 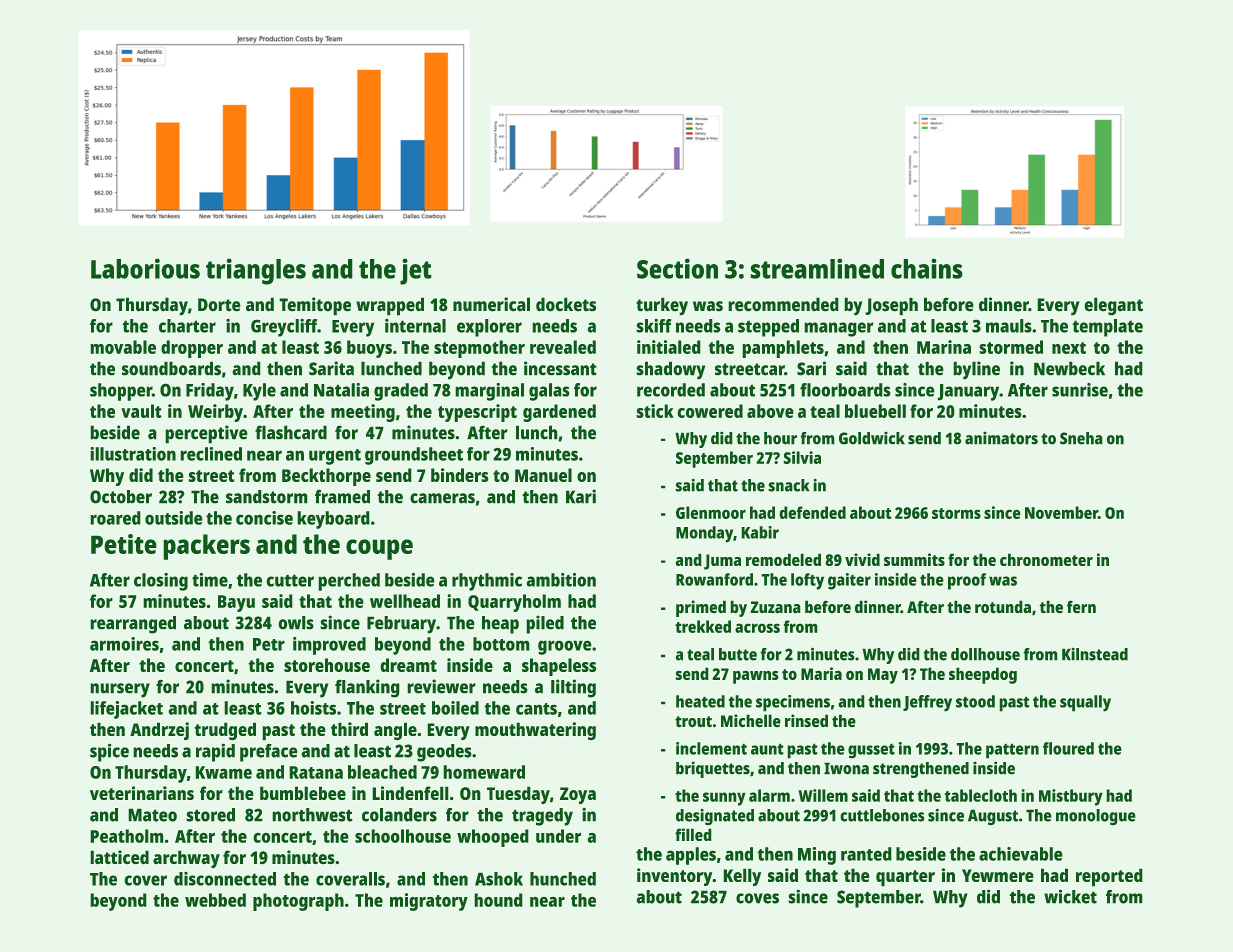 What do you see at coordinates (236, 603) in the screenshot?
I see `Bayu` at bounding box center [236, 603].
